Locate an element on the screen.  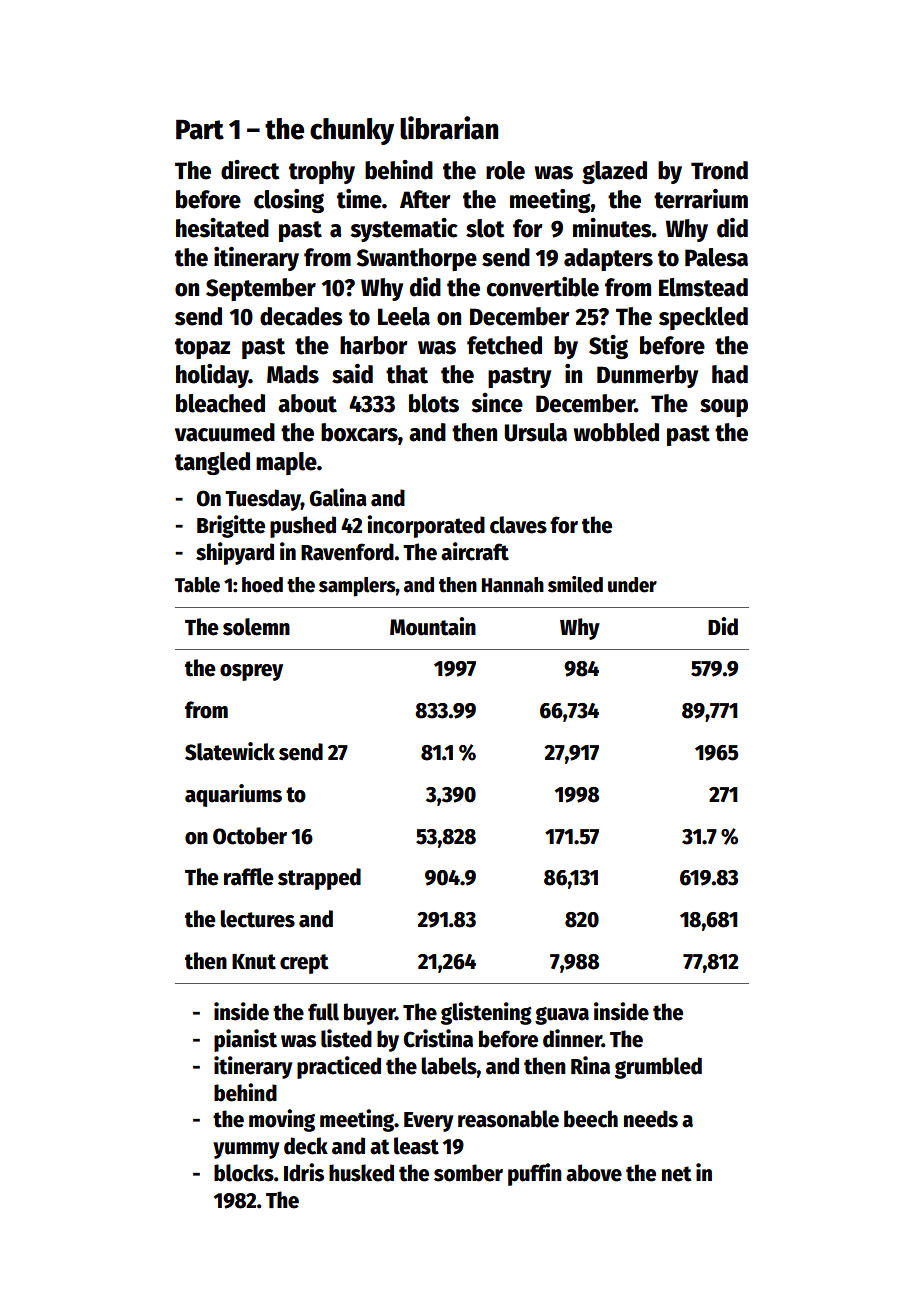
least is located at coordinates (416, 1146).
